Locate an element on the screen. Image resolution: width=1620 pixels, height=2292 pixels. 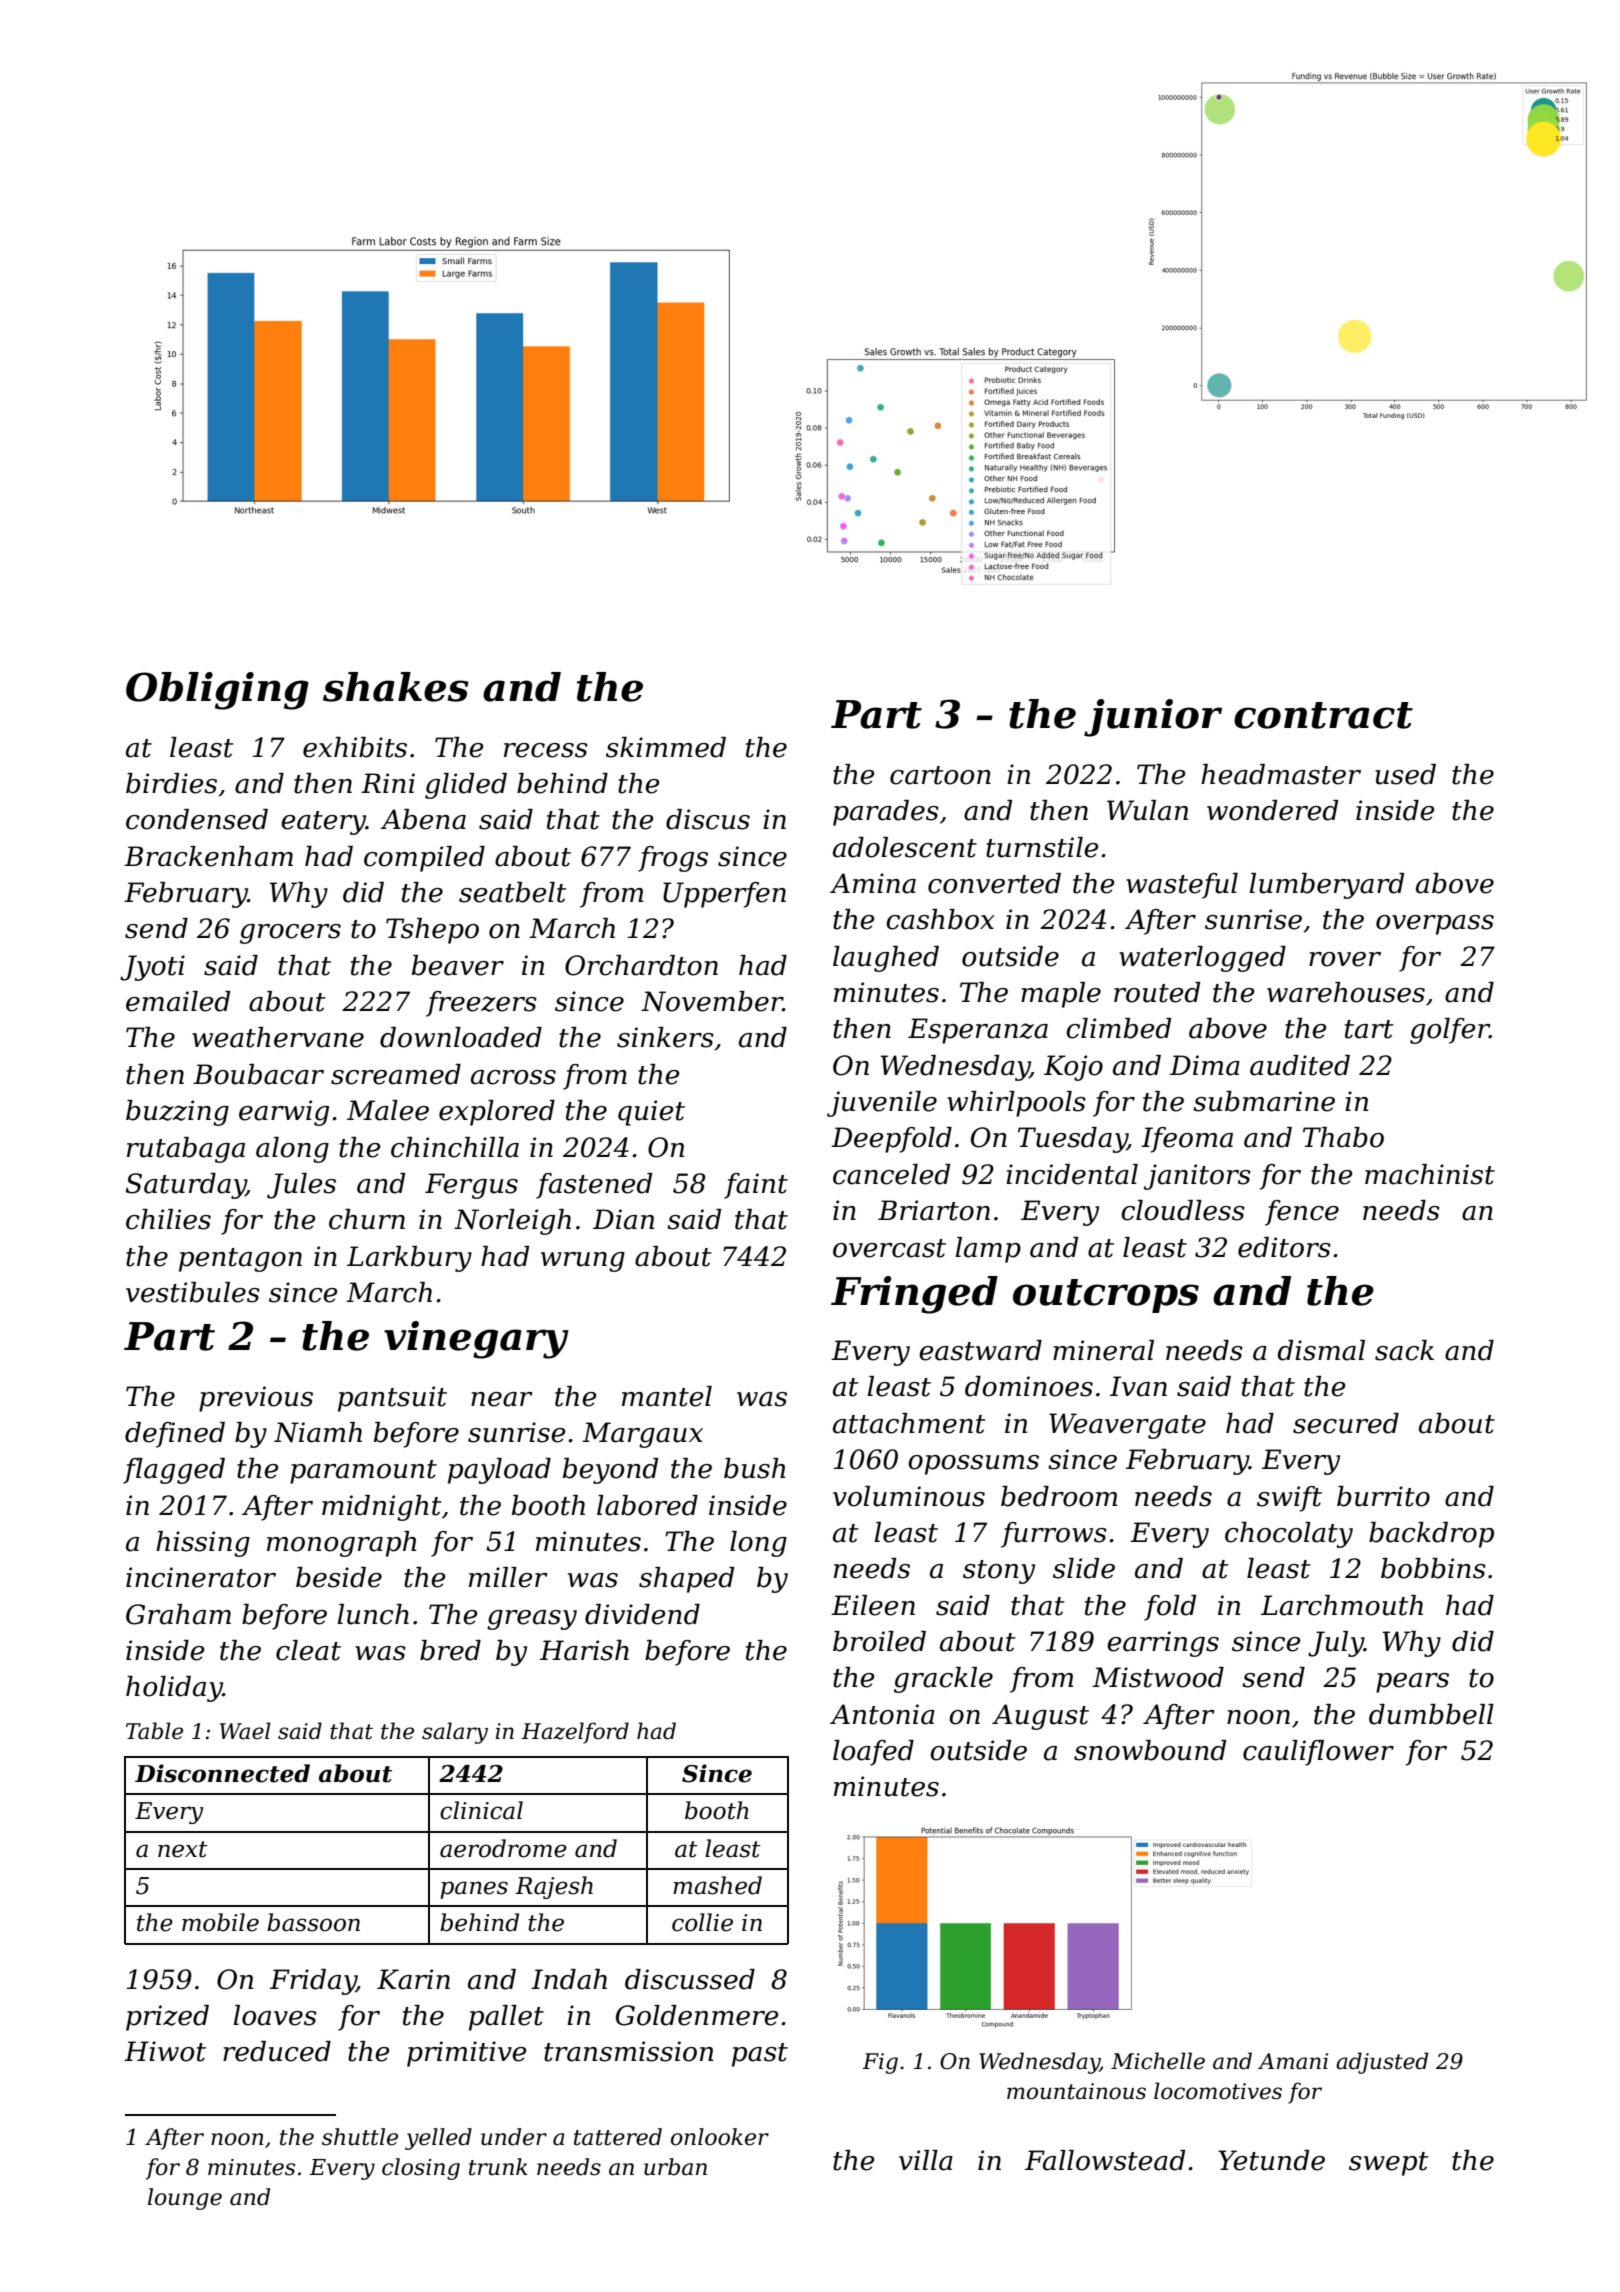
holiday is located at coordinates (174, 1689).
